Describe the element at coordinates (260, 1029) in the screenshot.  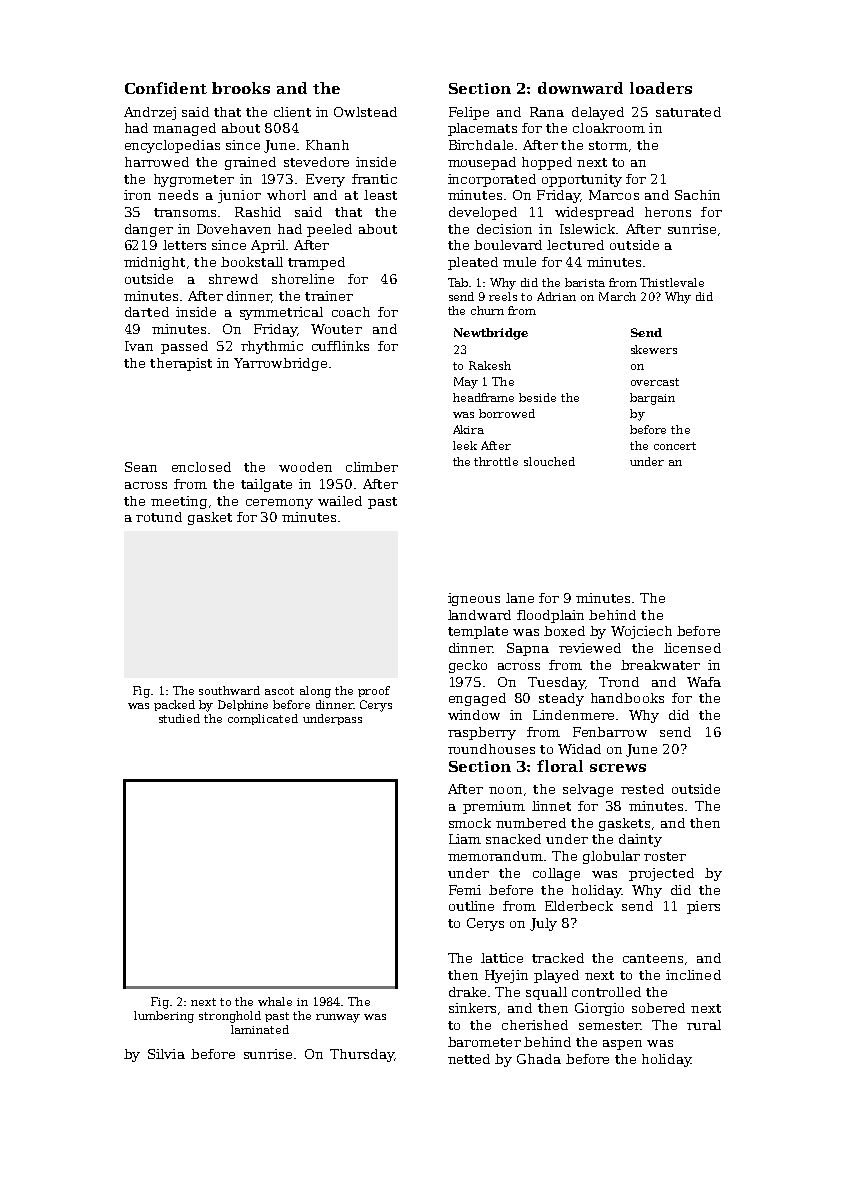
I see `laminated` at that location.
